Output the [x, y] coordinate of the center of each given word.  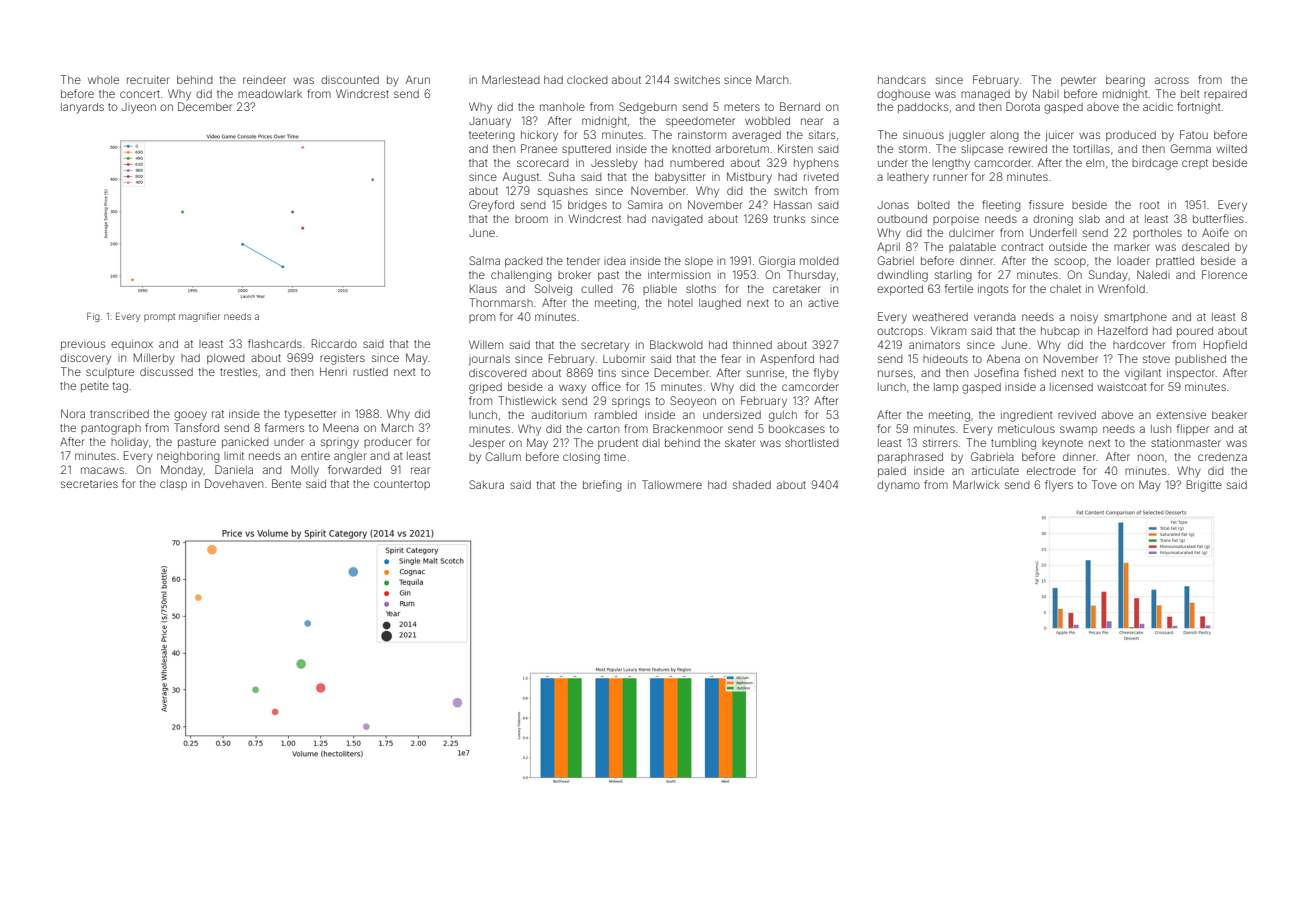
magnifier [199, 317]
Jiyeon [139, 108]
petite [95, 387]
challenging [521, 276]
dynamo [898, 486]
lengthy [951, 164]
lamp [946, 388]
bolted [934, 205]
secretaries [89, 483]
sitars [822, 134]
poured [1195, 332]
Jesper [487, 444]
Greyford [491, 206]
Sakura [486, 484]
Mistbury [749, 178]
